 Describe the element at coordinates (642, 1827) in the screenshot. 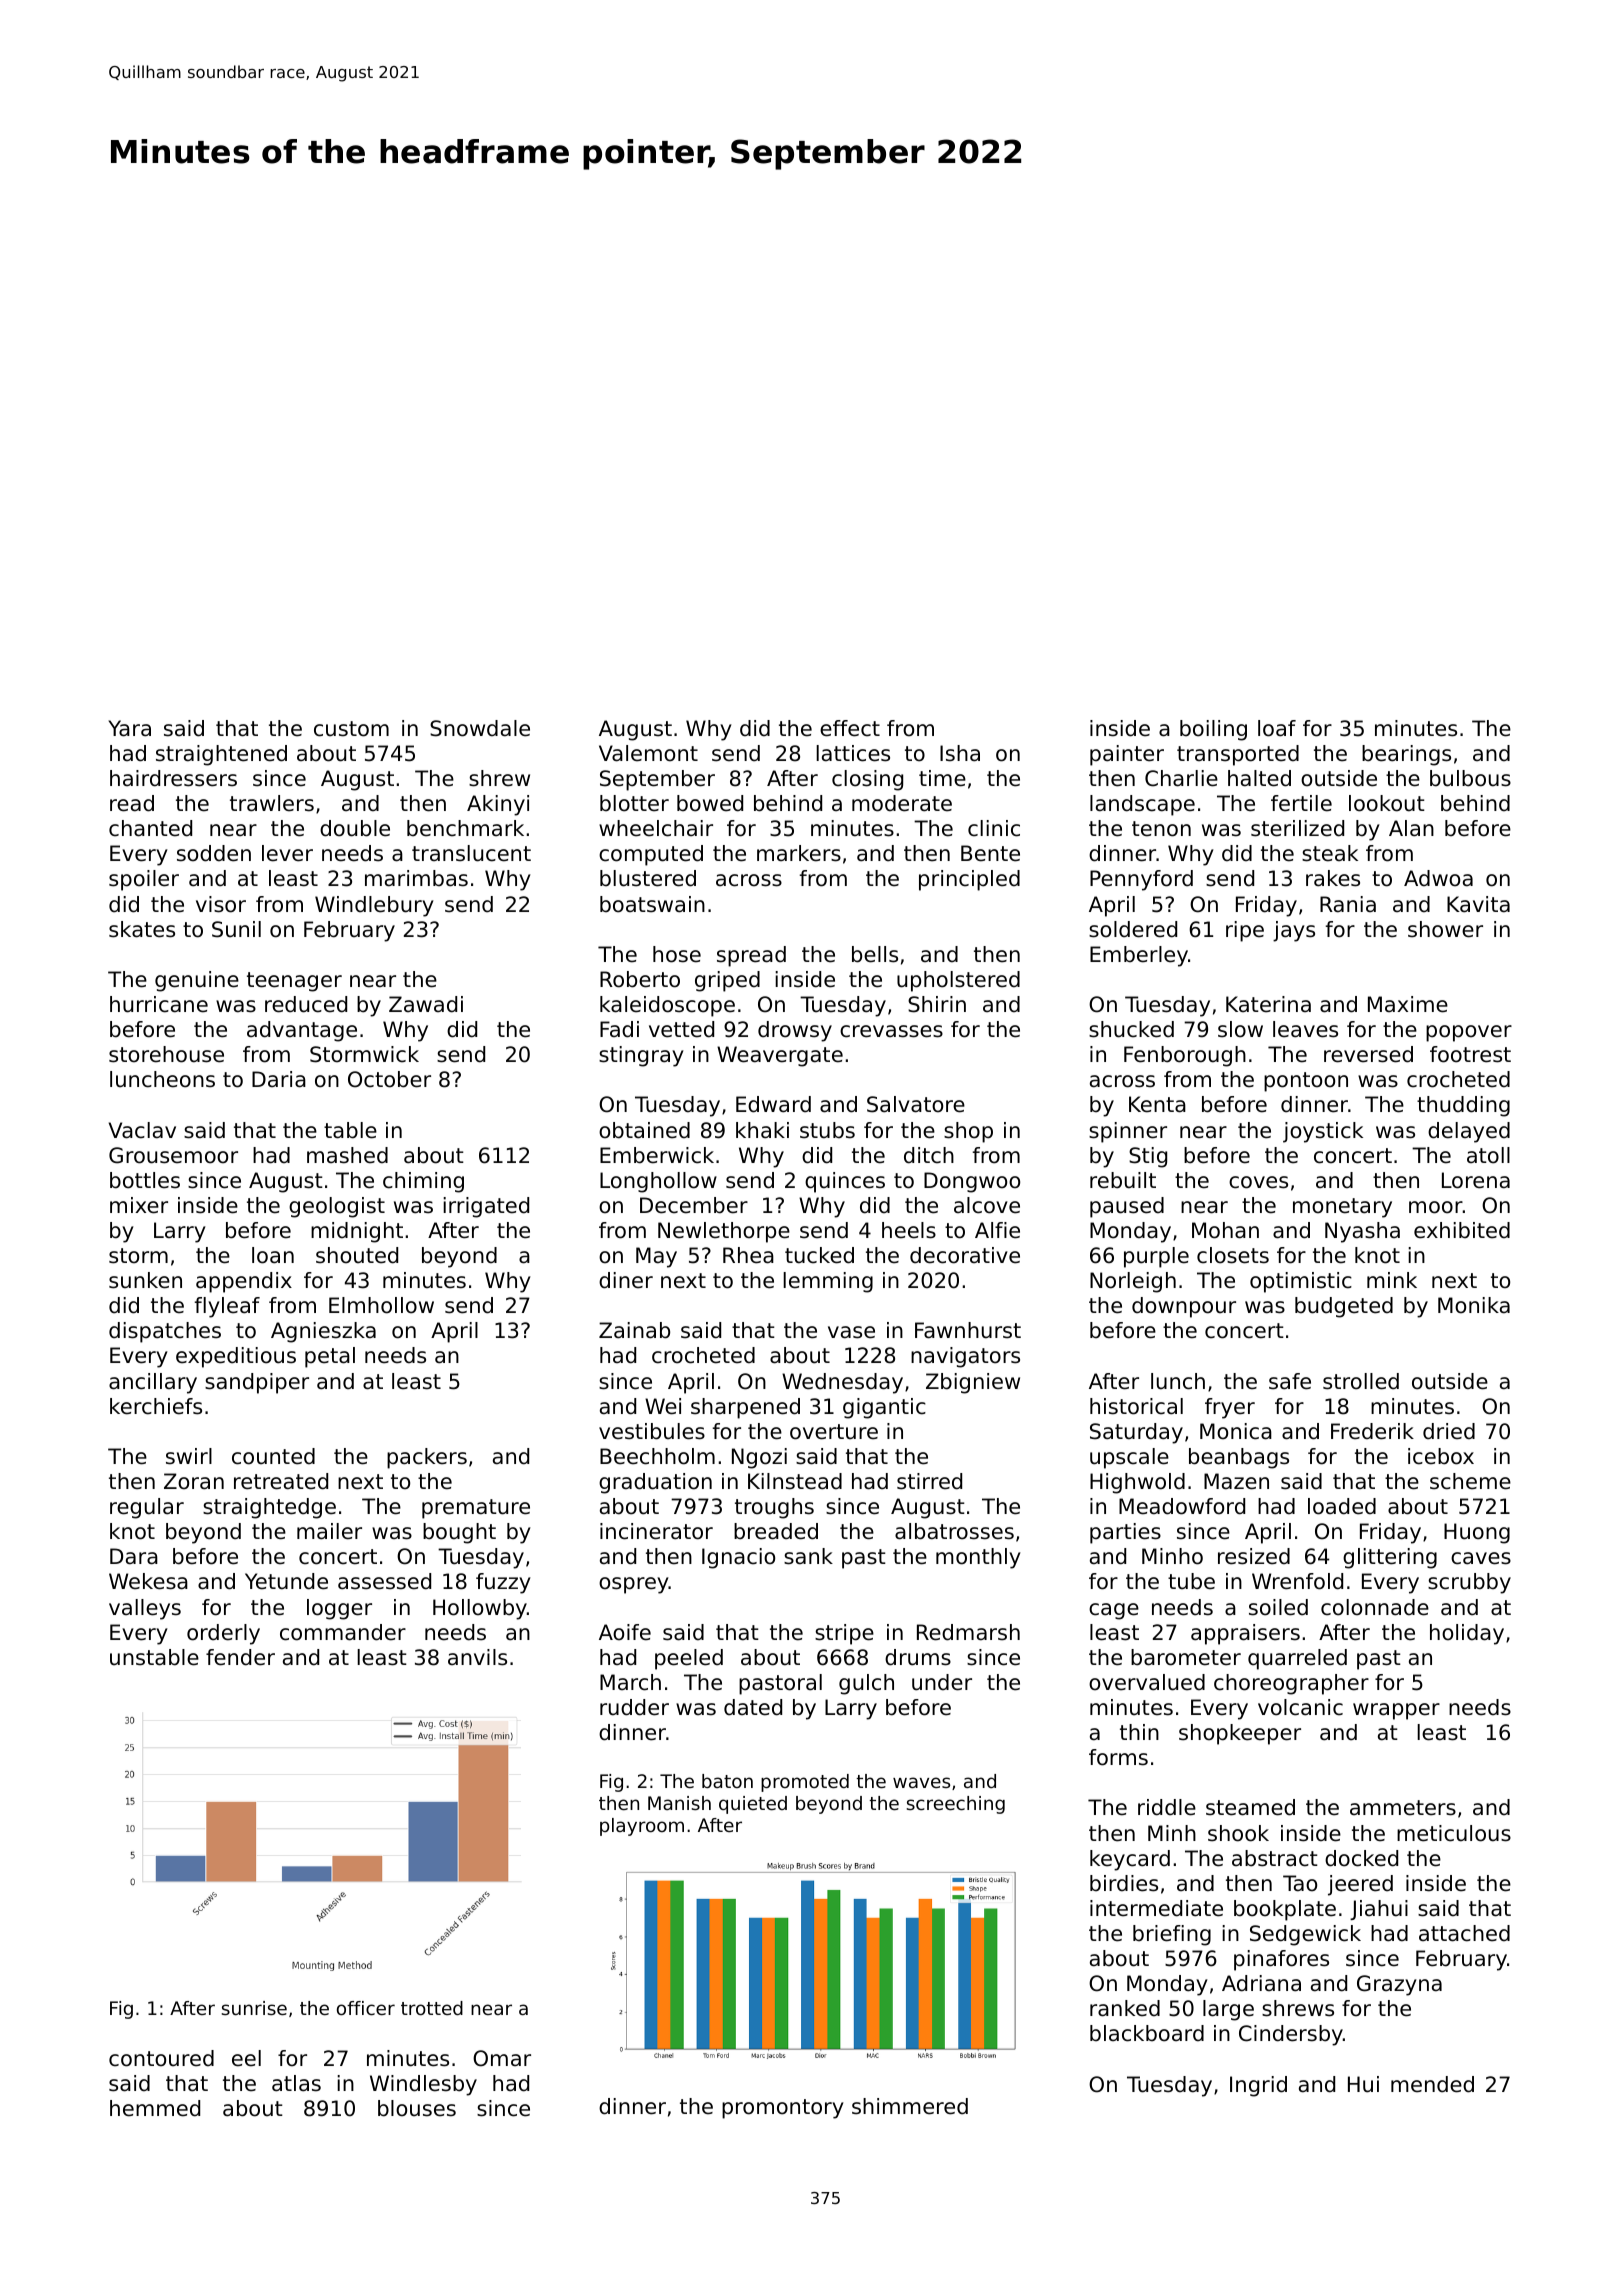

I see `playroom` at that location.
